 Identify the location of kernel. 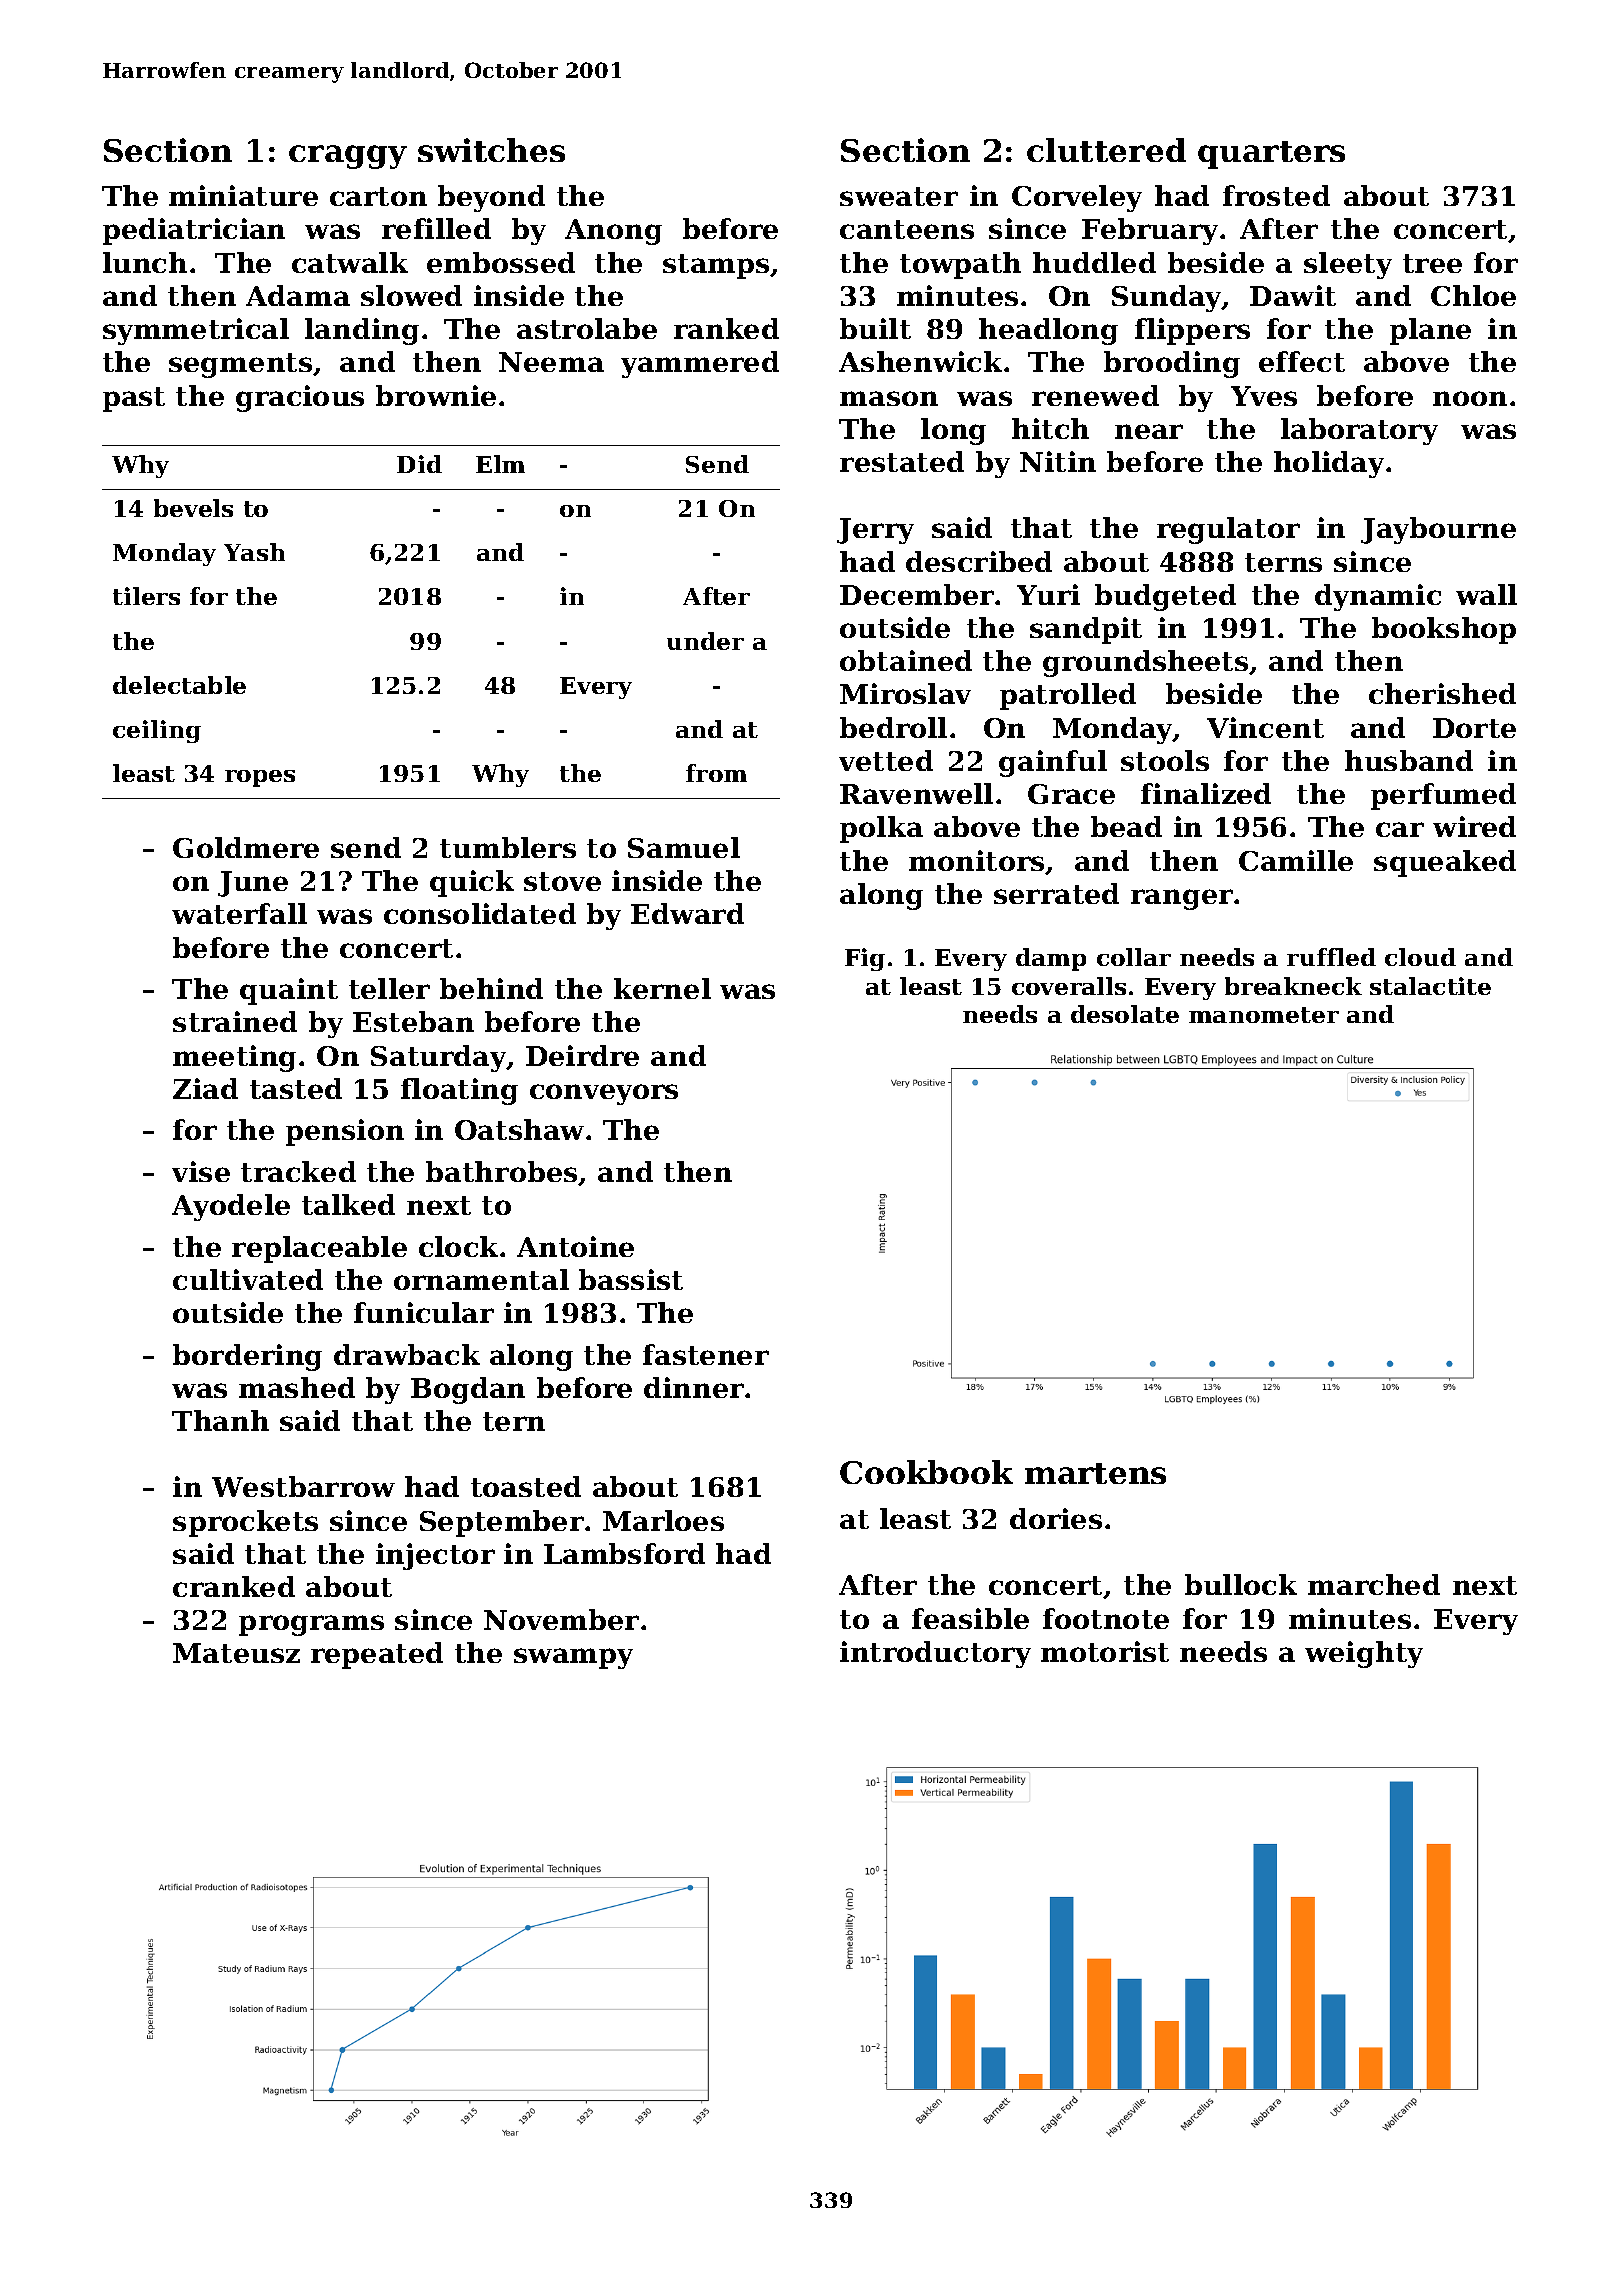
(662, 988).
